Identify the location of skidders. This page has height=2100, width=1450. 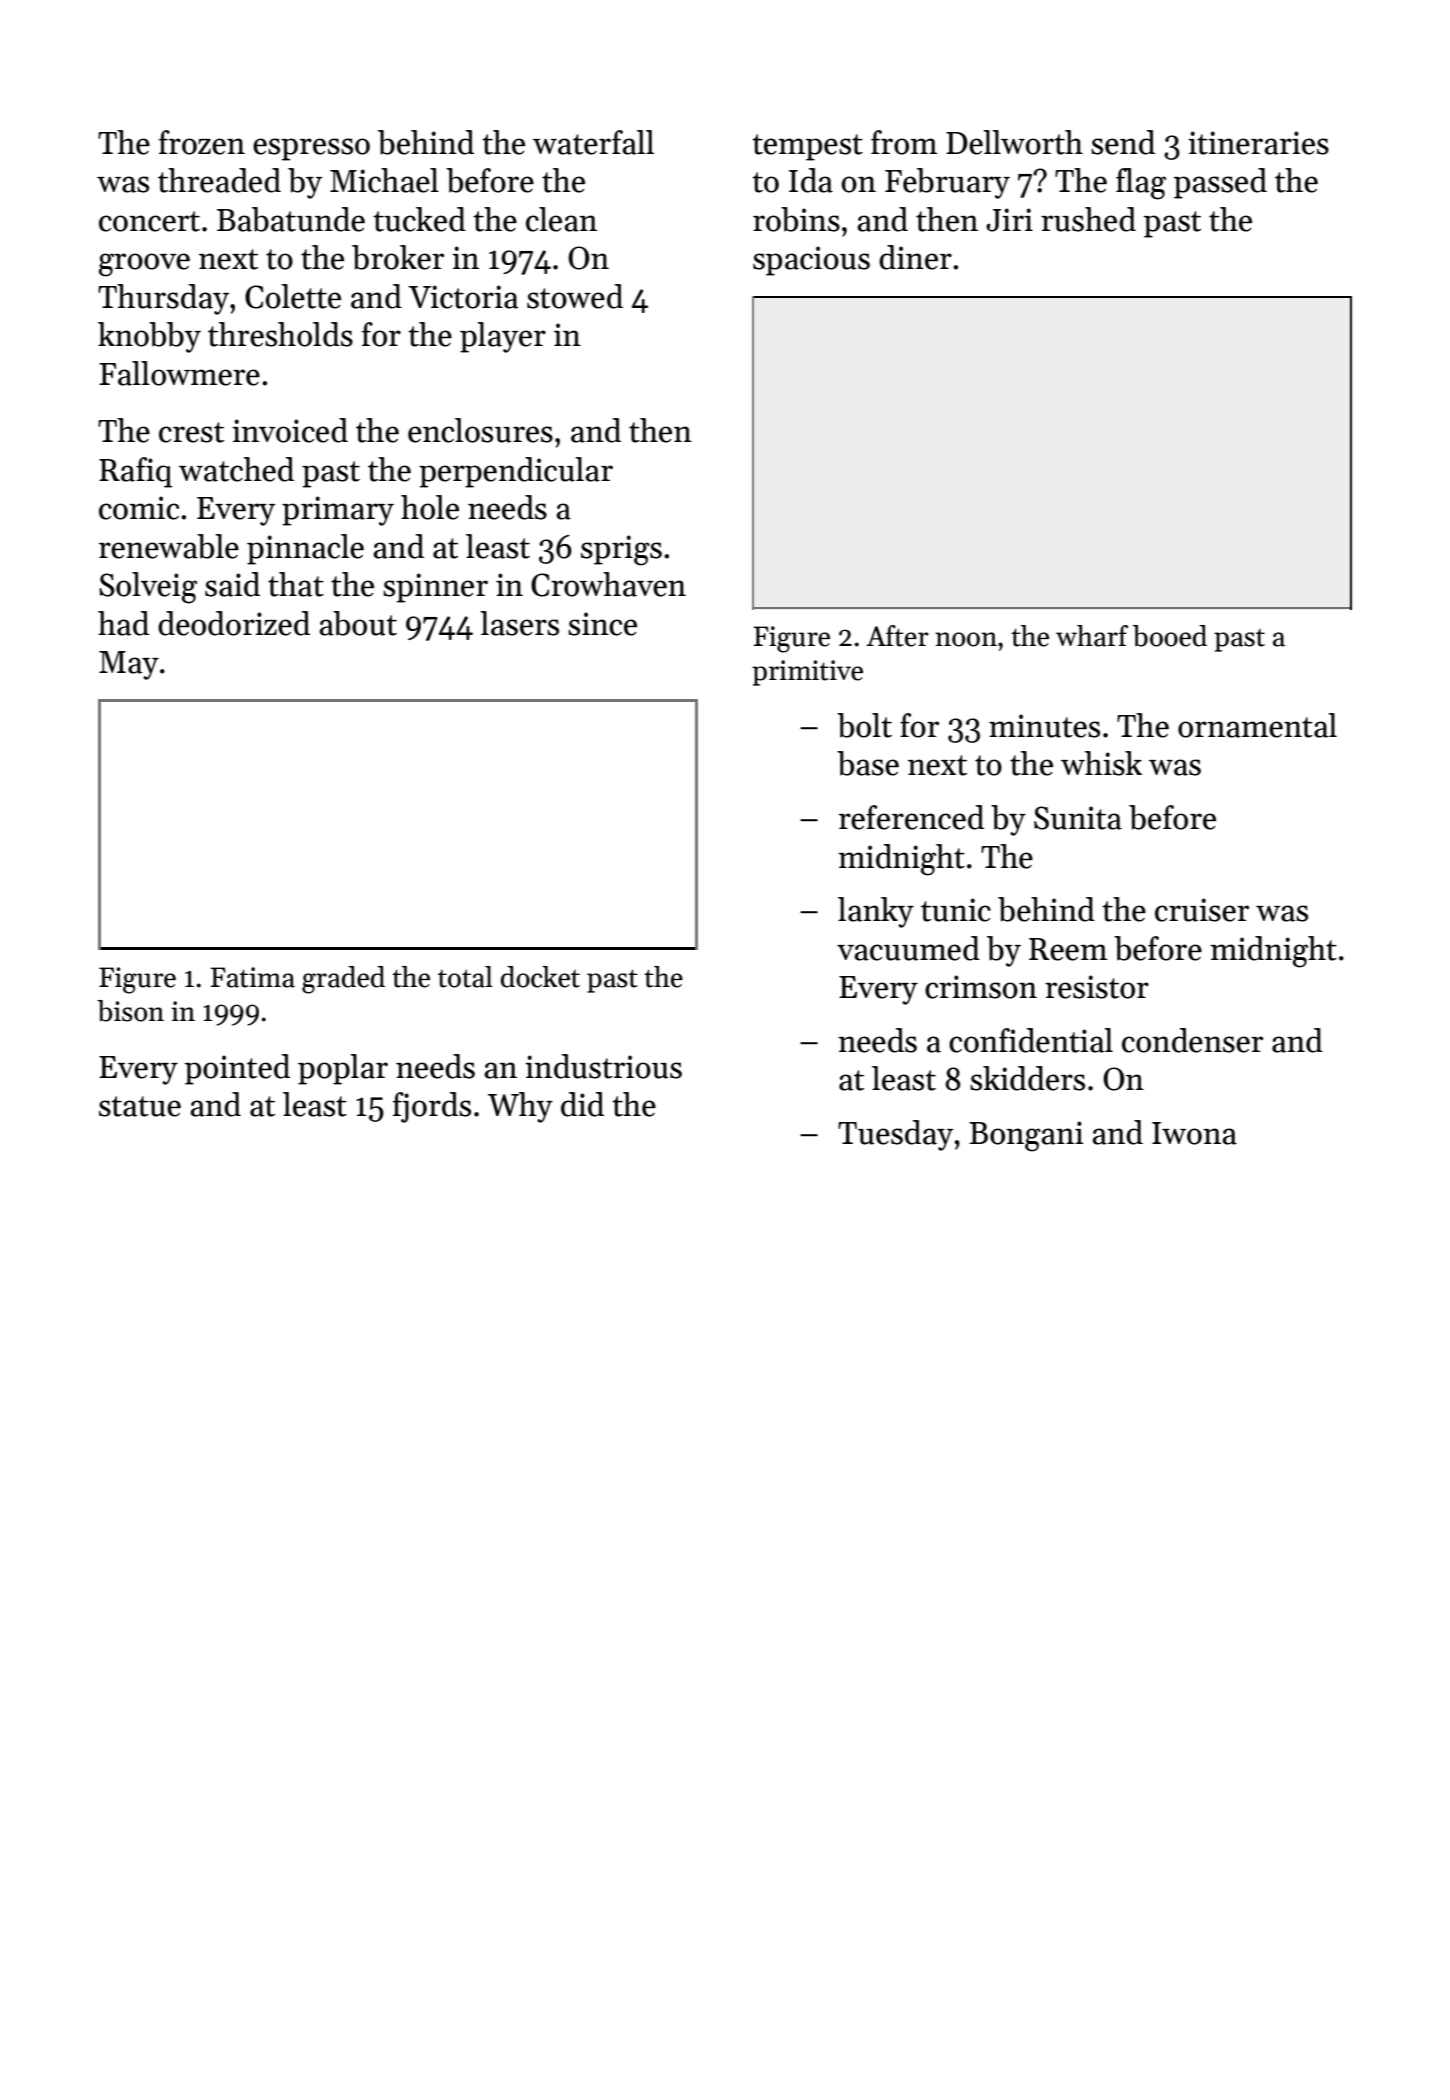
(1027, 1078).
